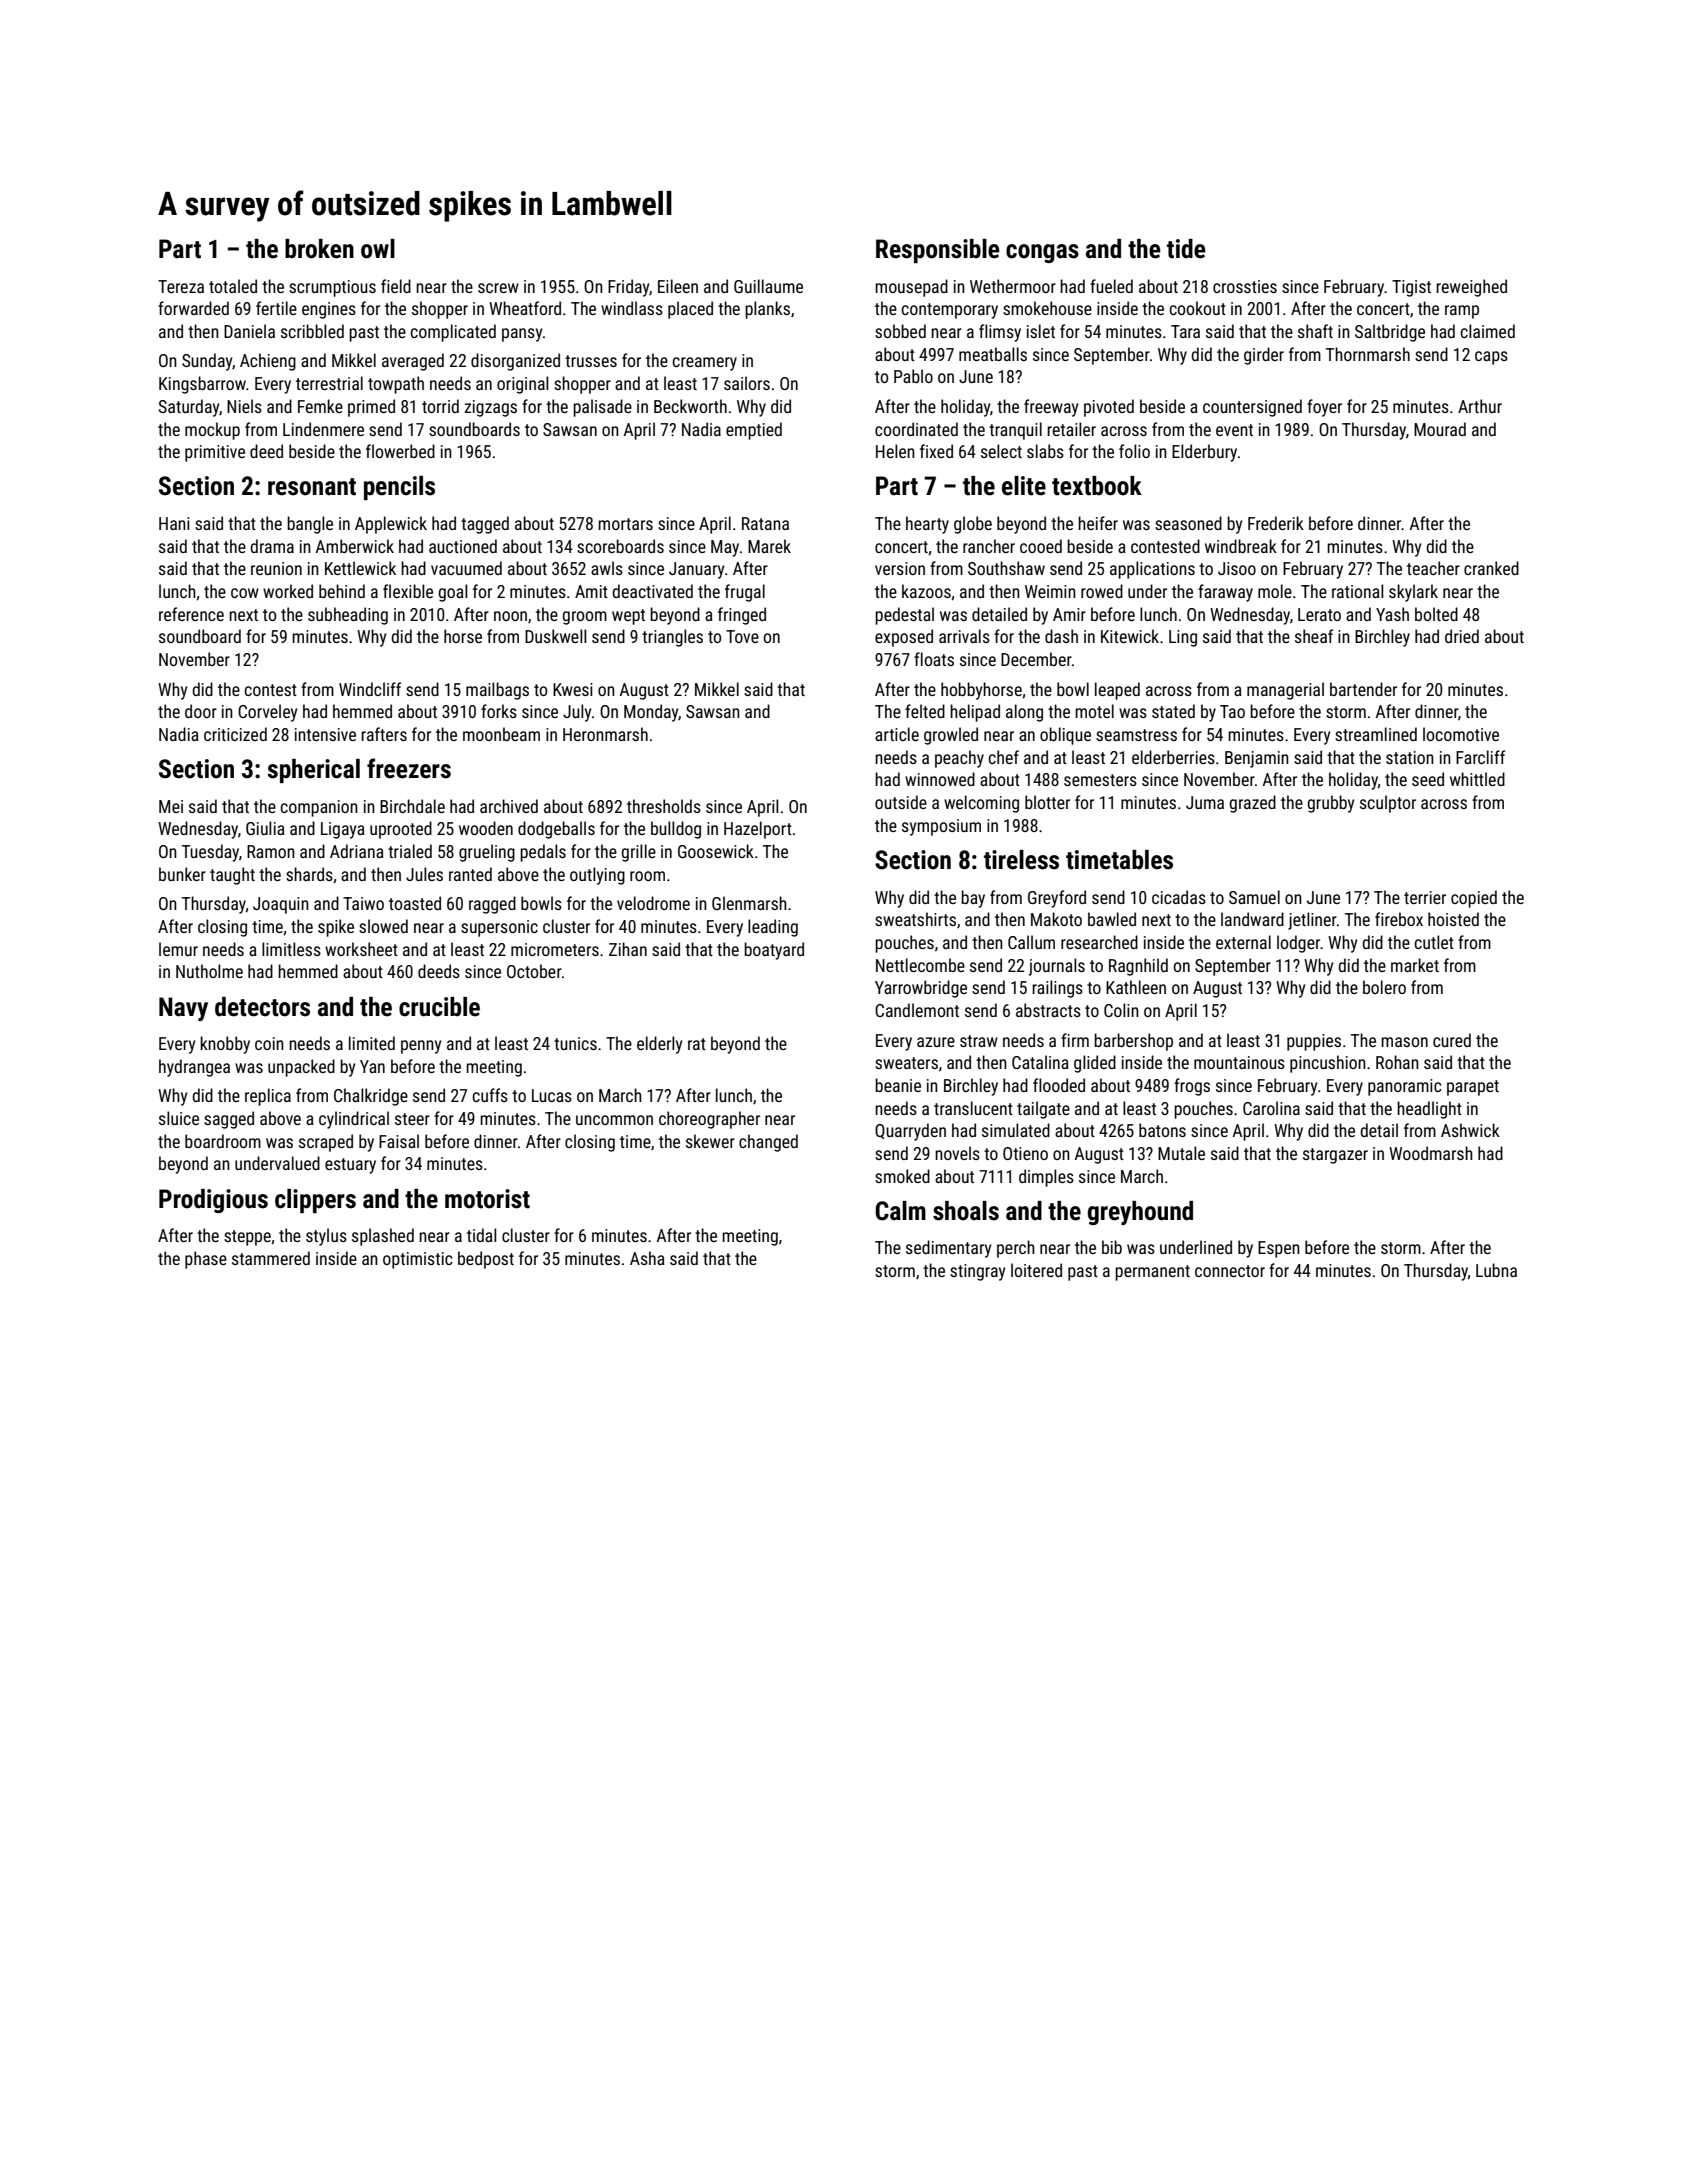  What do you see at coordinates (370, 689) in the screenshot?
I see `Windcliff` at bounding box center [370, 689].
